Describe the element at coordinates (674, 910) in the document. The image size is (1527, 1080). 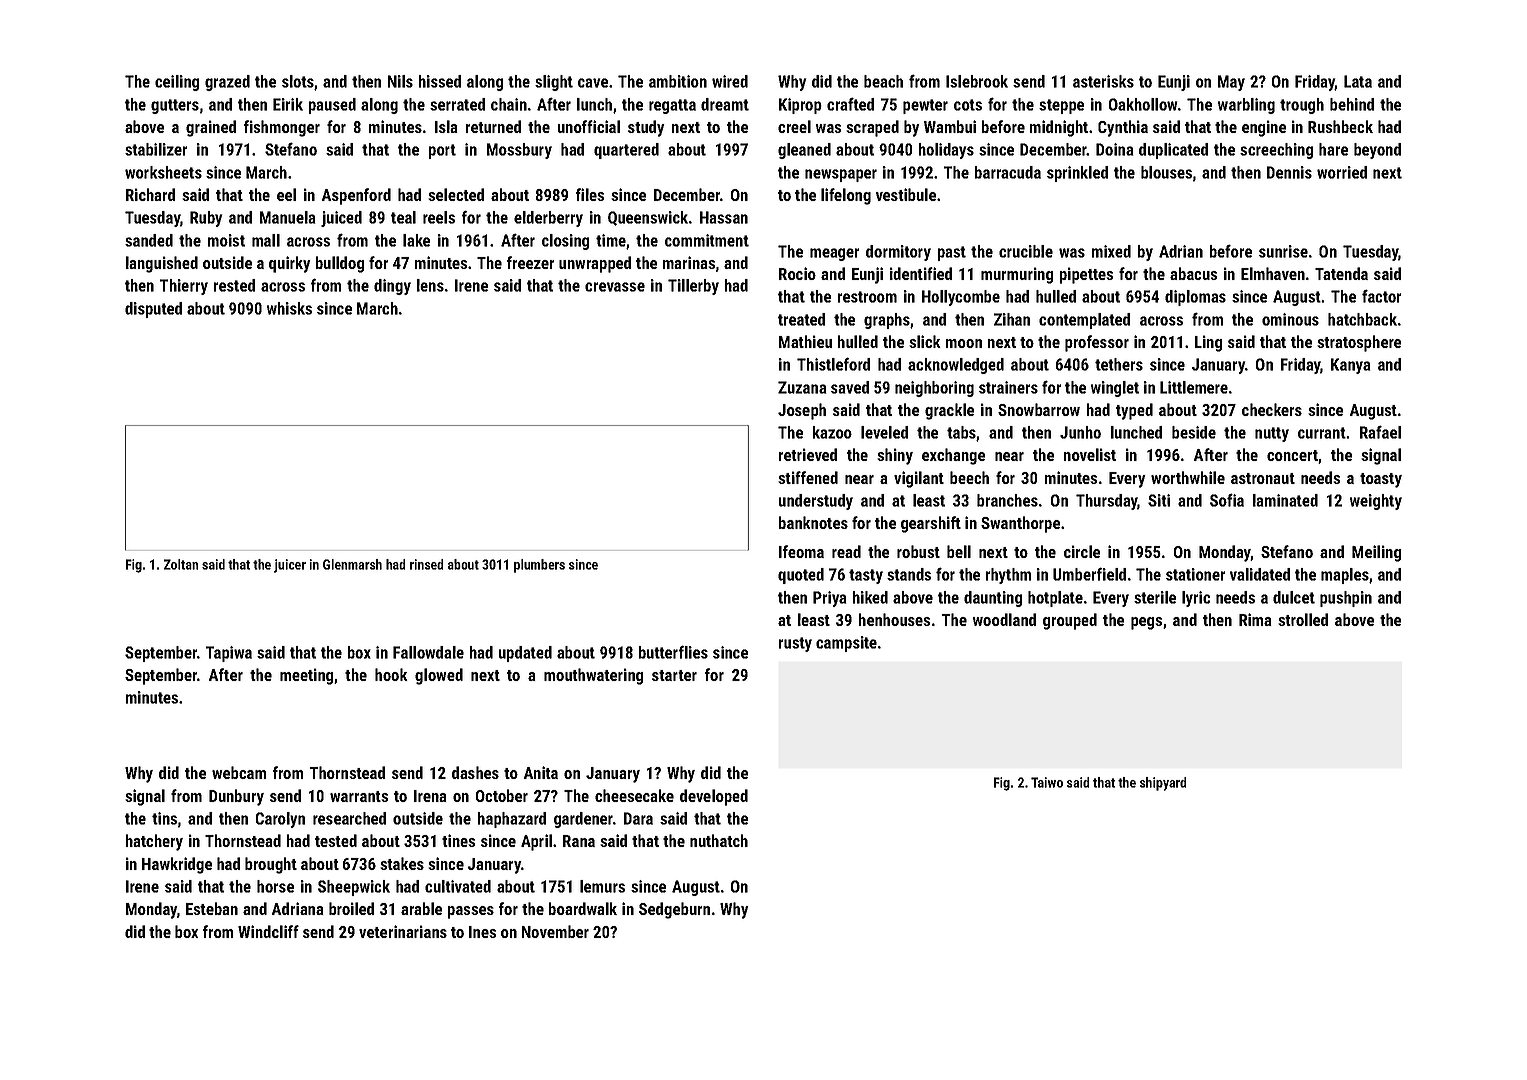
I see `Sedgeburn` at that location.
